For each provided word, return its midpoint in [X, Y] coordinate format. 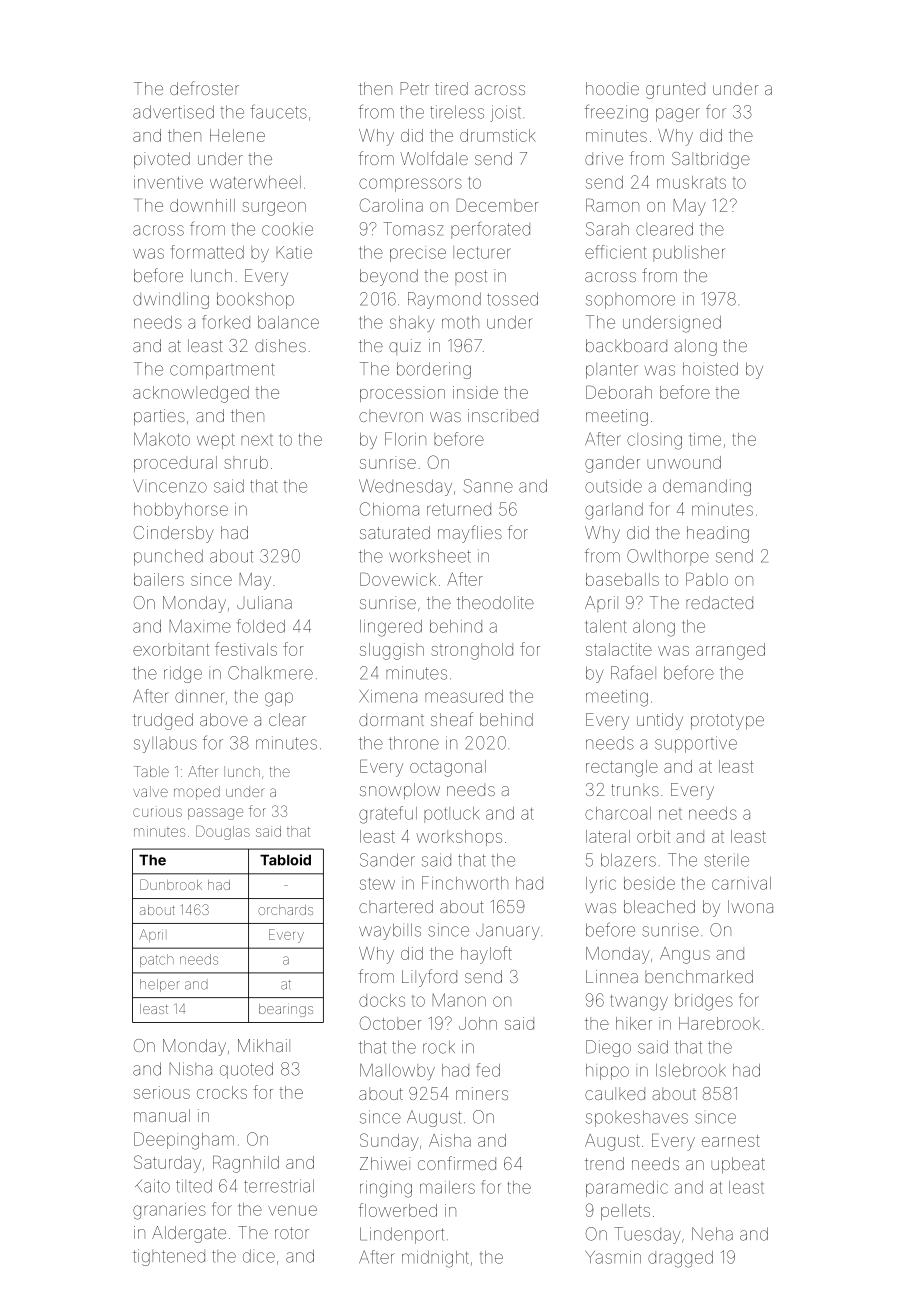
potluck [452, 815]
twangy [639, 1003]
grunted [675, 90]
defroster [204, 88]
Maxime [200, 626]
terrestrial [279, 1186]
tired [451, 88]
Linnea [612, 976]
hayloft [486, 955]
